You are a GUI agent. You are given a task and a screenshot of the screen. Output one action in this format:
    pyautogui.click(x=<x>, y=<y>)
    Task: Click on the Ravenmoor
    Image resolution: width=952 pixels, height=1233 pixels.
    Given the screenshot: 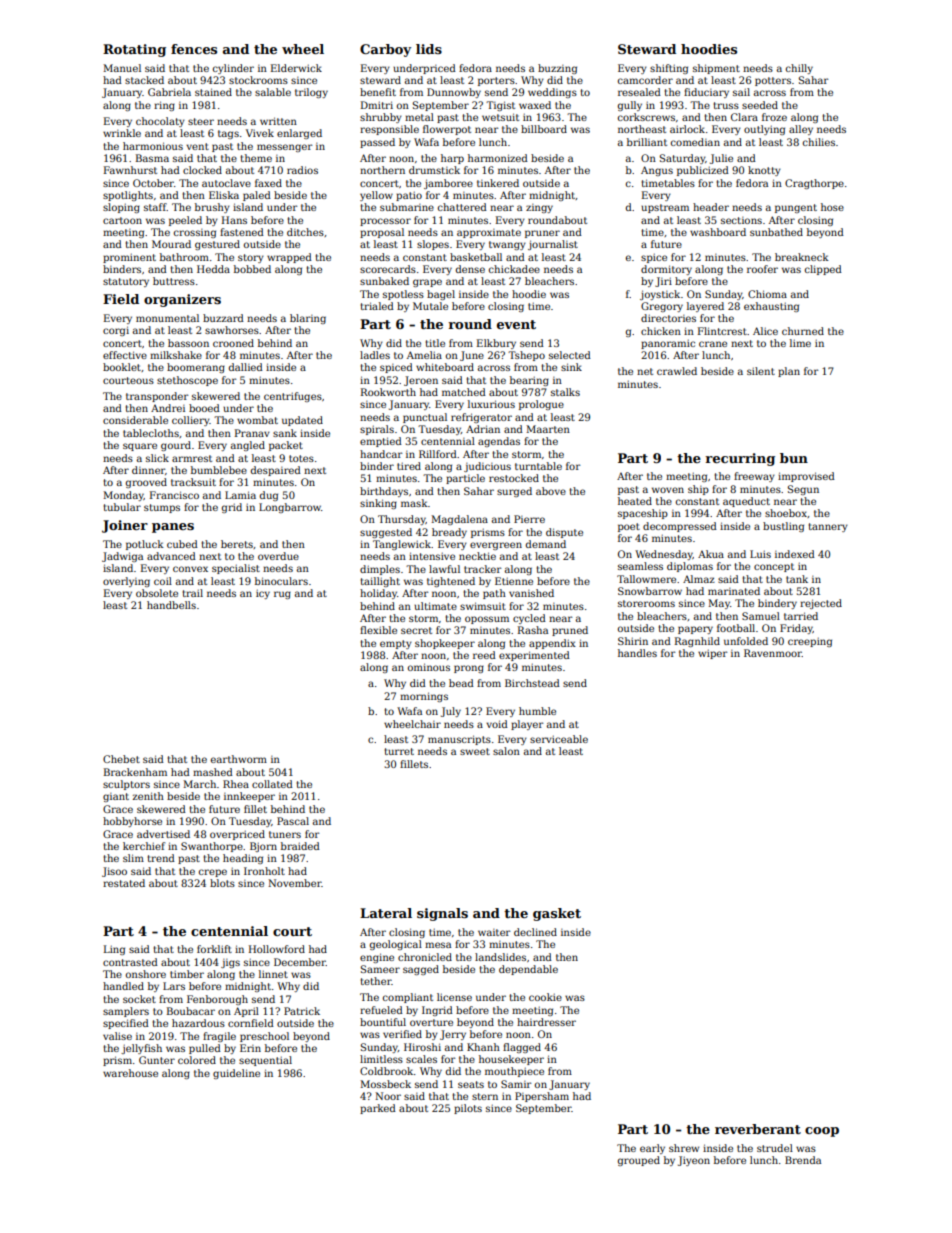 What is the action you would take?
    pyautogui.click(x=773, y=653)
